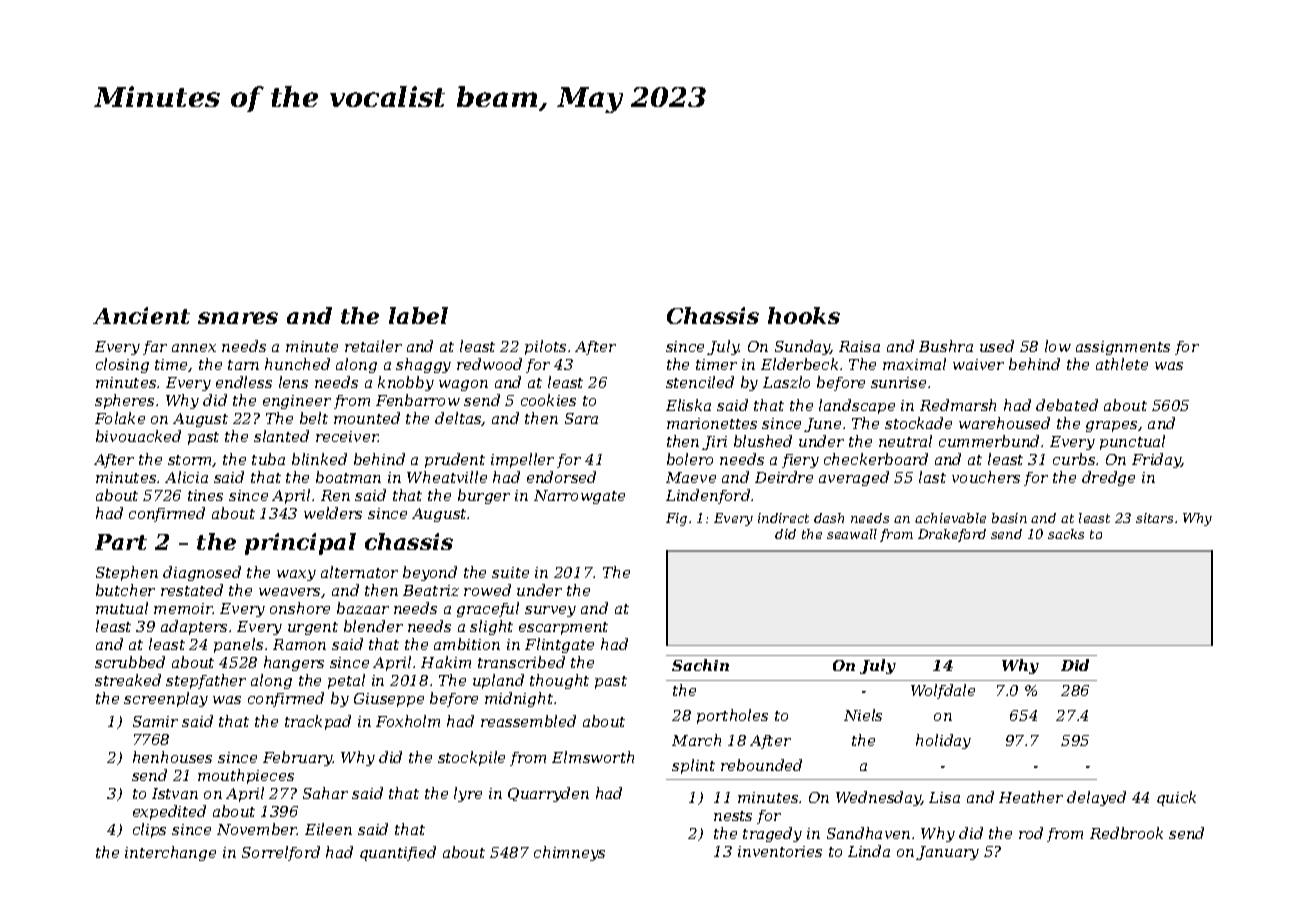 This page has width=1308, height=924. I want to click on assignments, so click(1123, 348).
